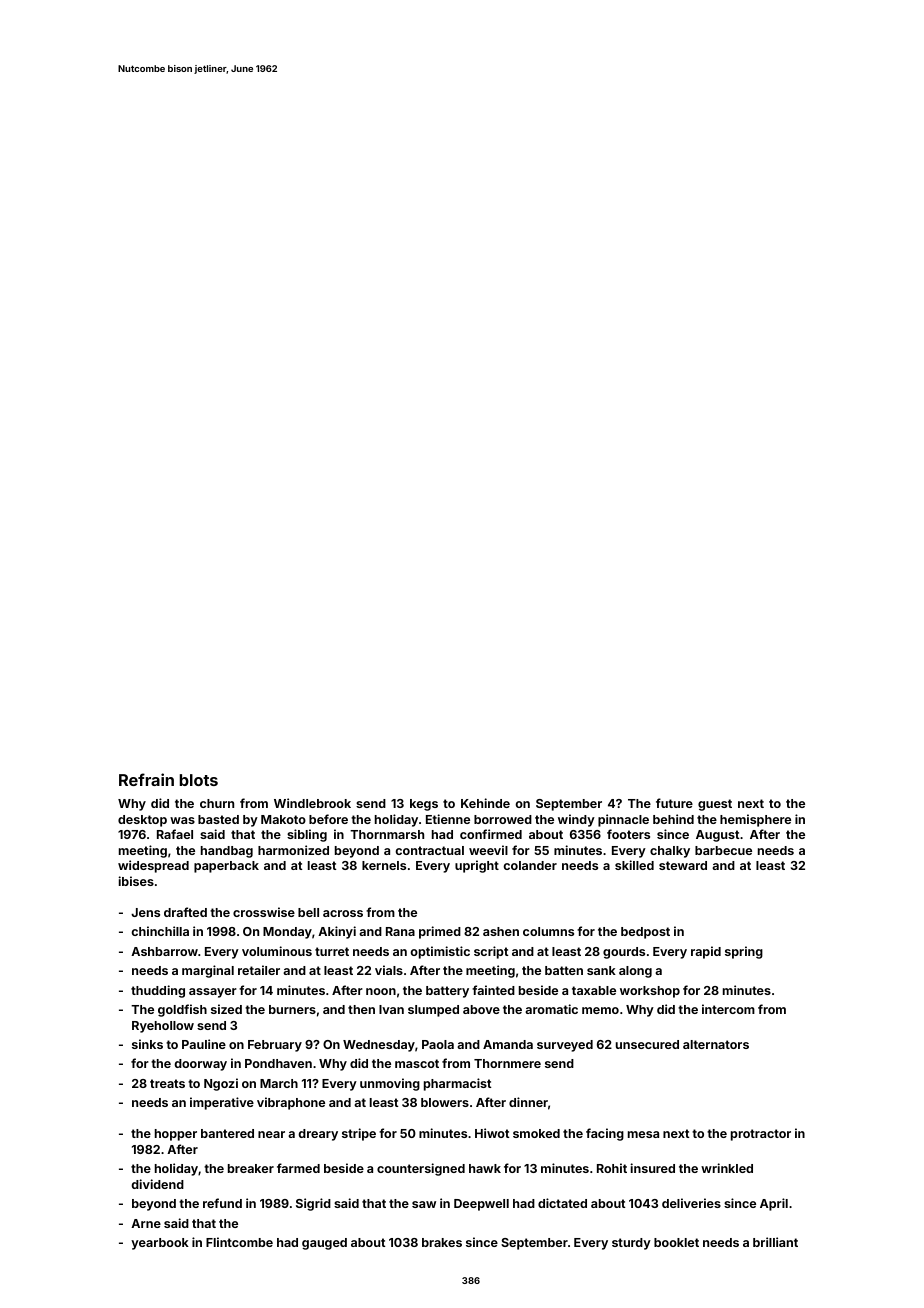 The width and height of the screenshot is (924, 1308). Describe the element at coordinates (485, 803) in the screenshot. I see `Kehinde` at that location.
